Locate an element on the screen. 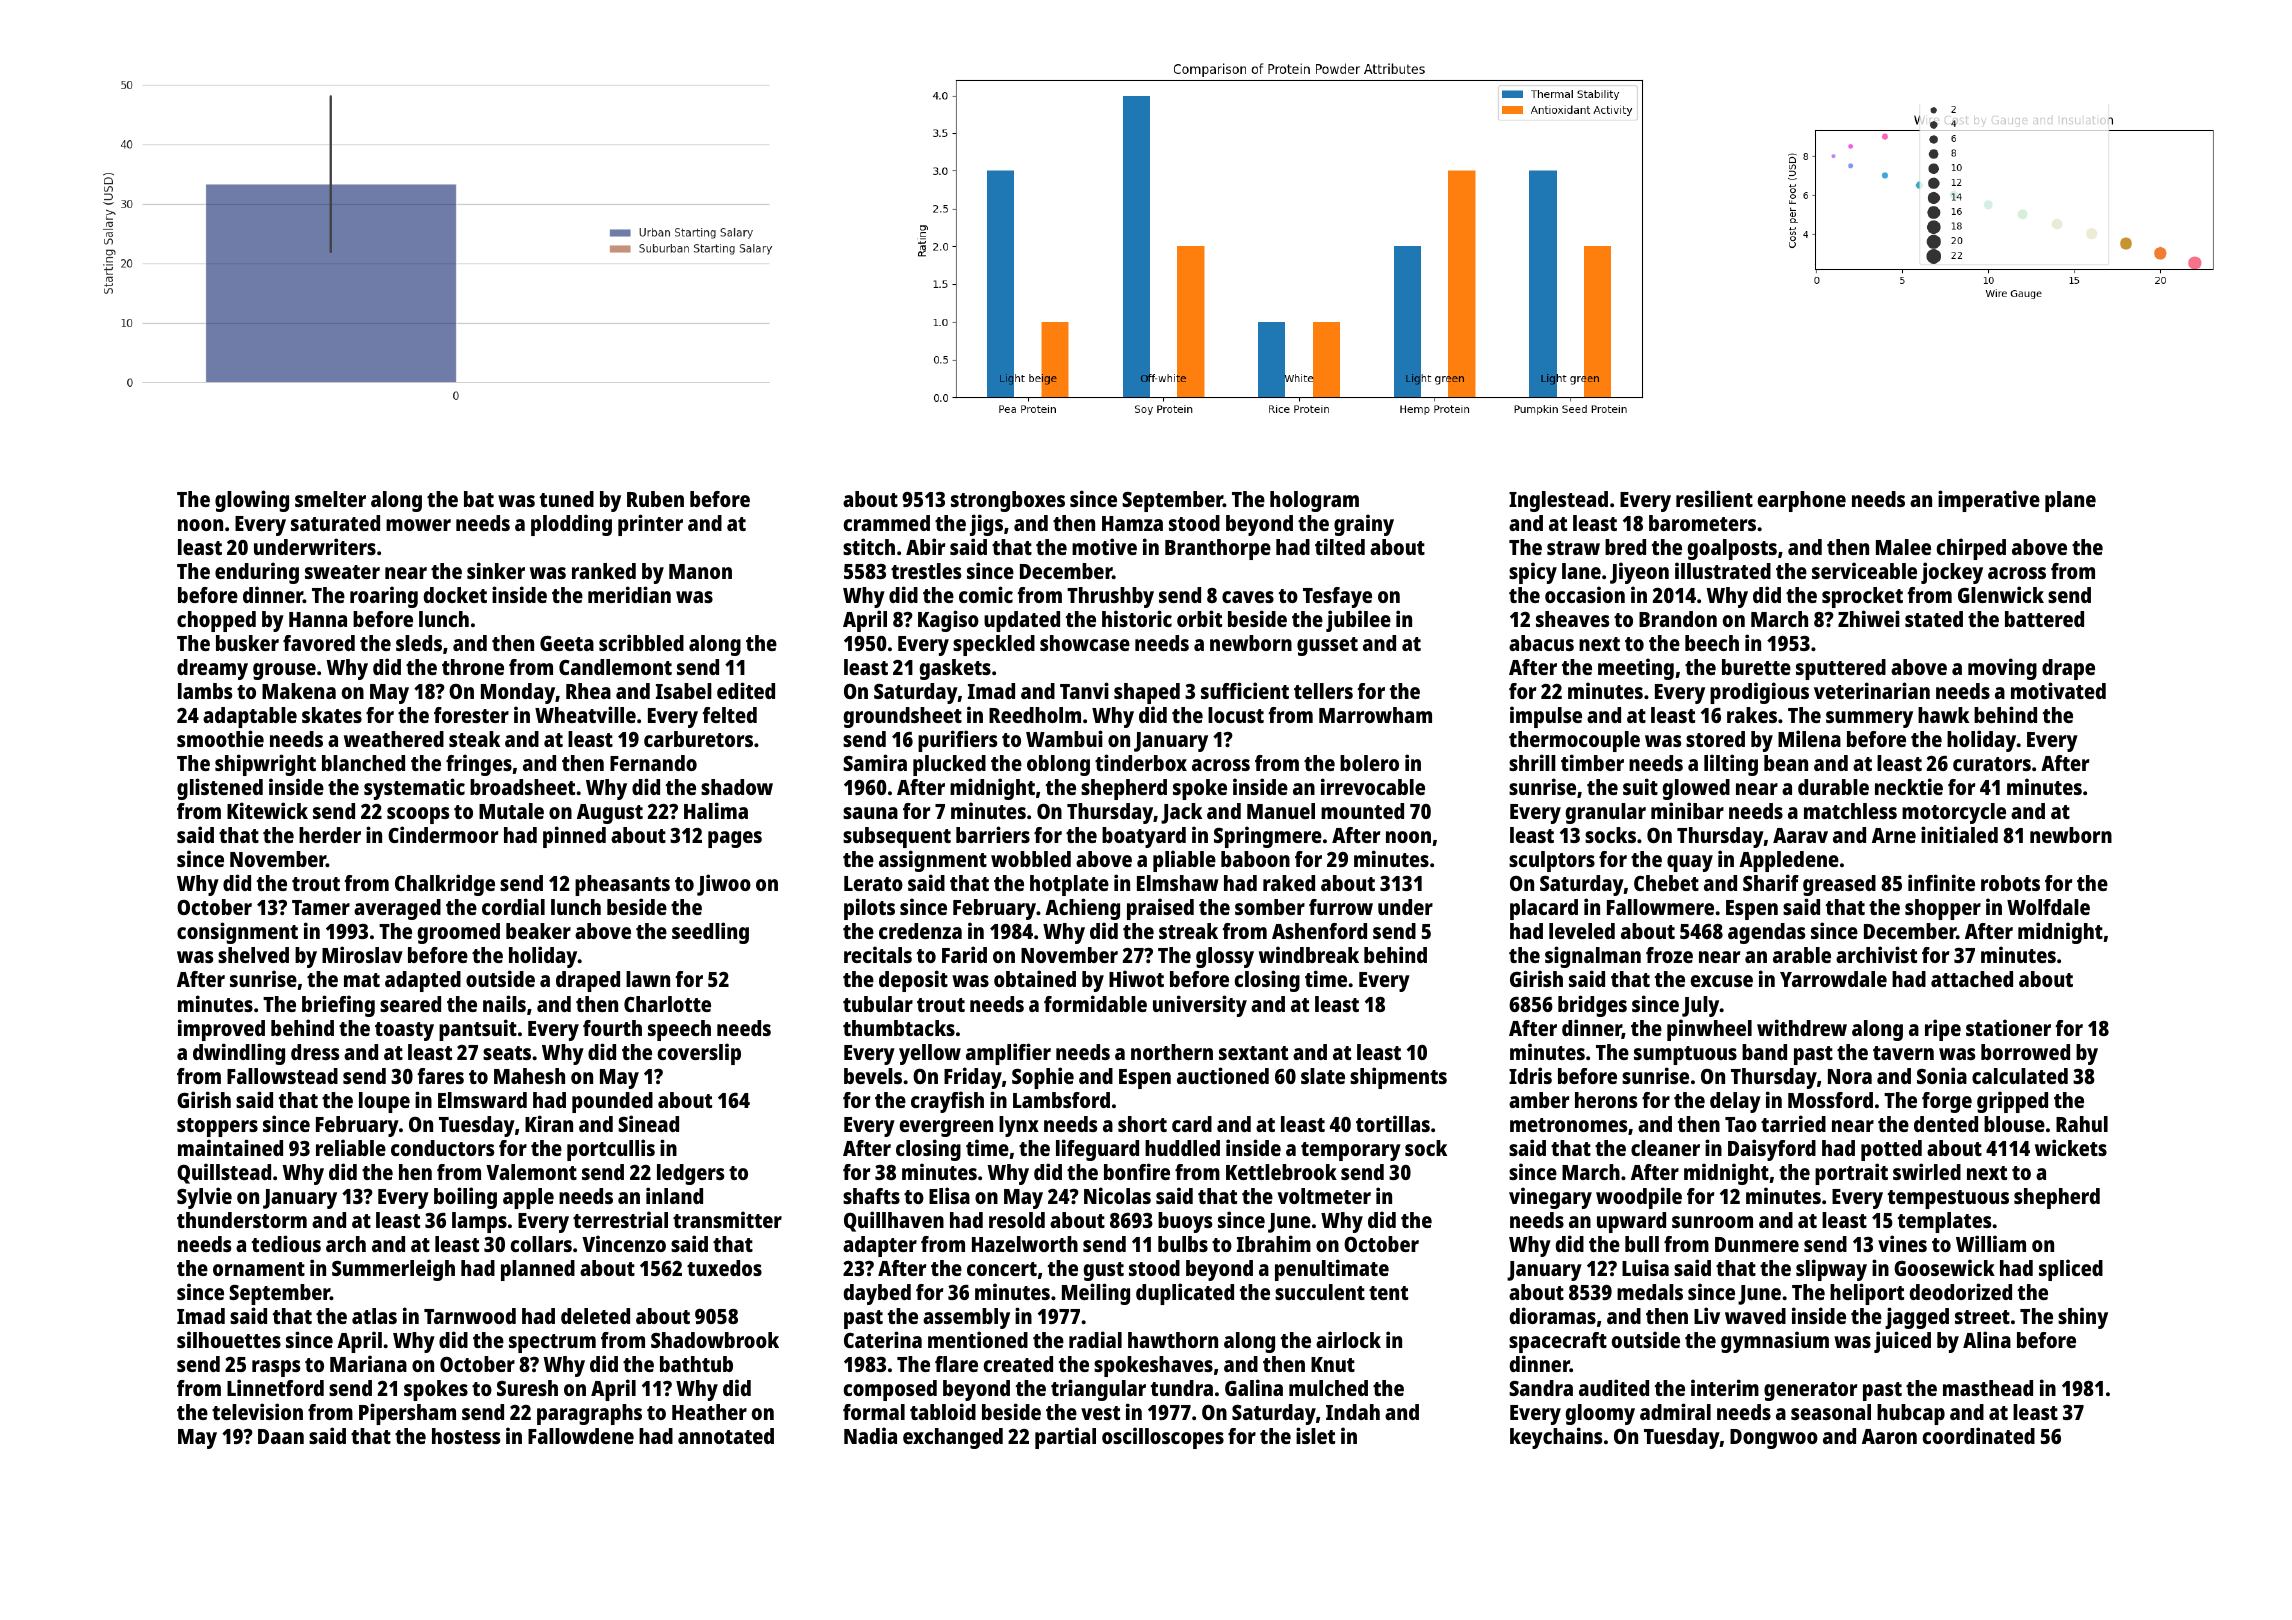 The height and width of the screenshot is (1620, 2292). sputtered is located at coordinates (1841, 669).
